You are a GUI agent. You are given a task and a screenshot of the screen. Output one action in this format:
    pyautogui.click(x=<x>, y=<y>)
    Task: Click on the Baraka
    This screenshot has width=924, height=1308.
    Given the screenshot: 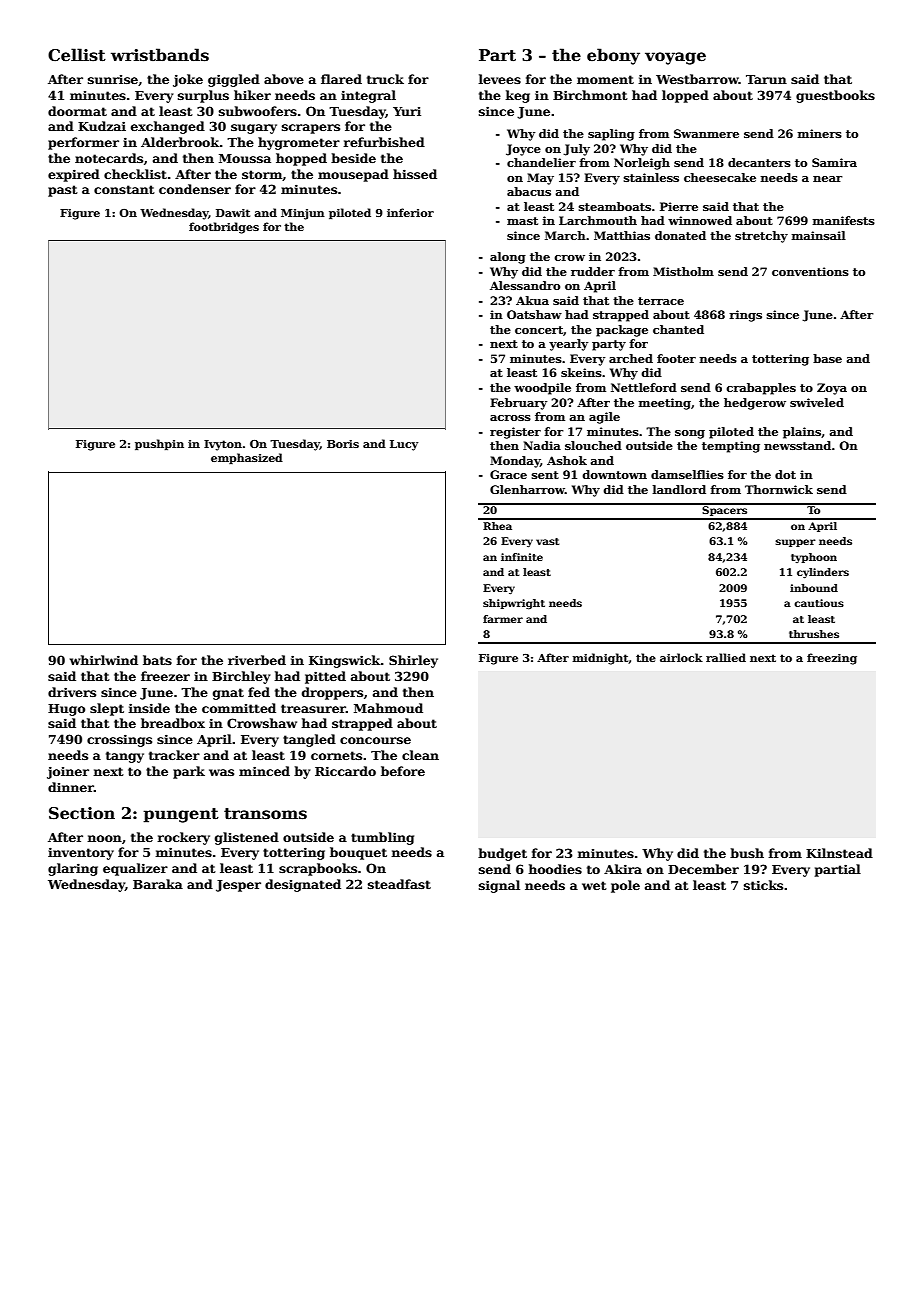 What is the action you would take?
    pyautogui.click(x=158, y=884)
